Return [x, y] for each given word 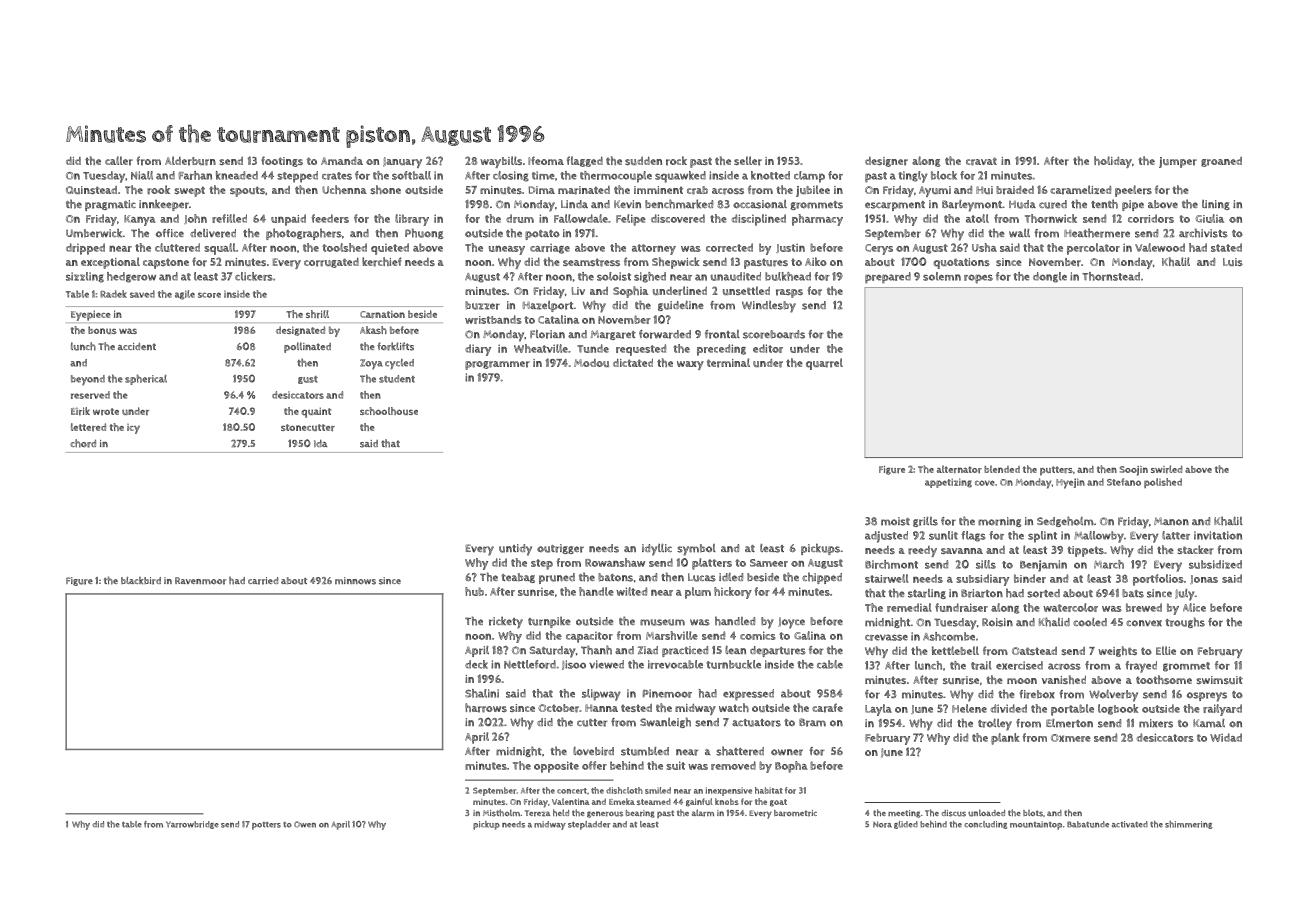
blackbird [141, 581]
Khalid [1054, 622]
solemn [942, 276]
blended [1002, 469]
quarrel [824, 364]
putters [1056, 471]
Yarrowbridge [192, 825]
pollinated [307, 347]
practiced [685, 651]
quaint [316, 412]
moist [895, 521]
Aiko [816, 261]
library [412, 220]
